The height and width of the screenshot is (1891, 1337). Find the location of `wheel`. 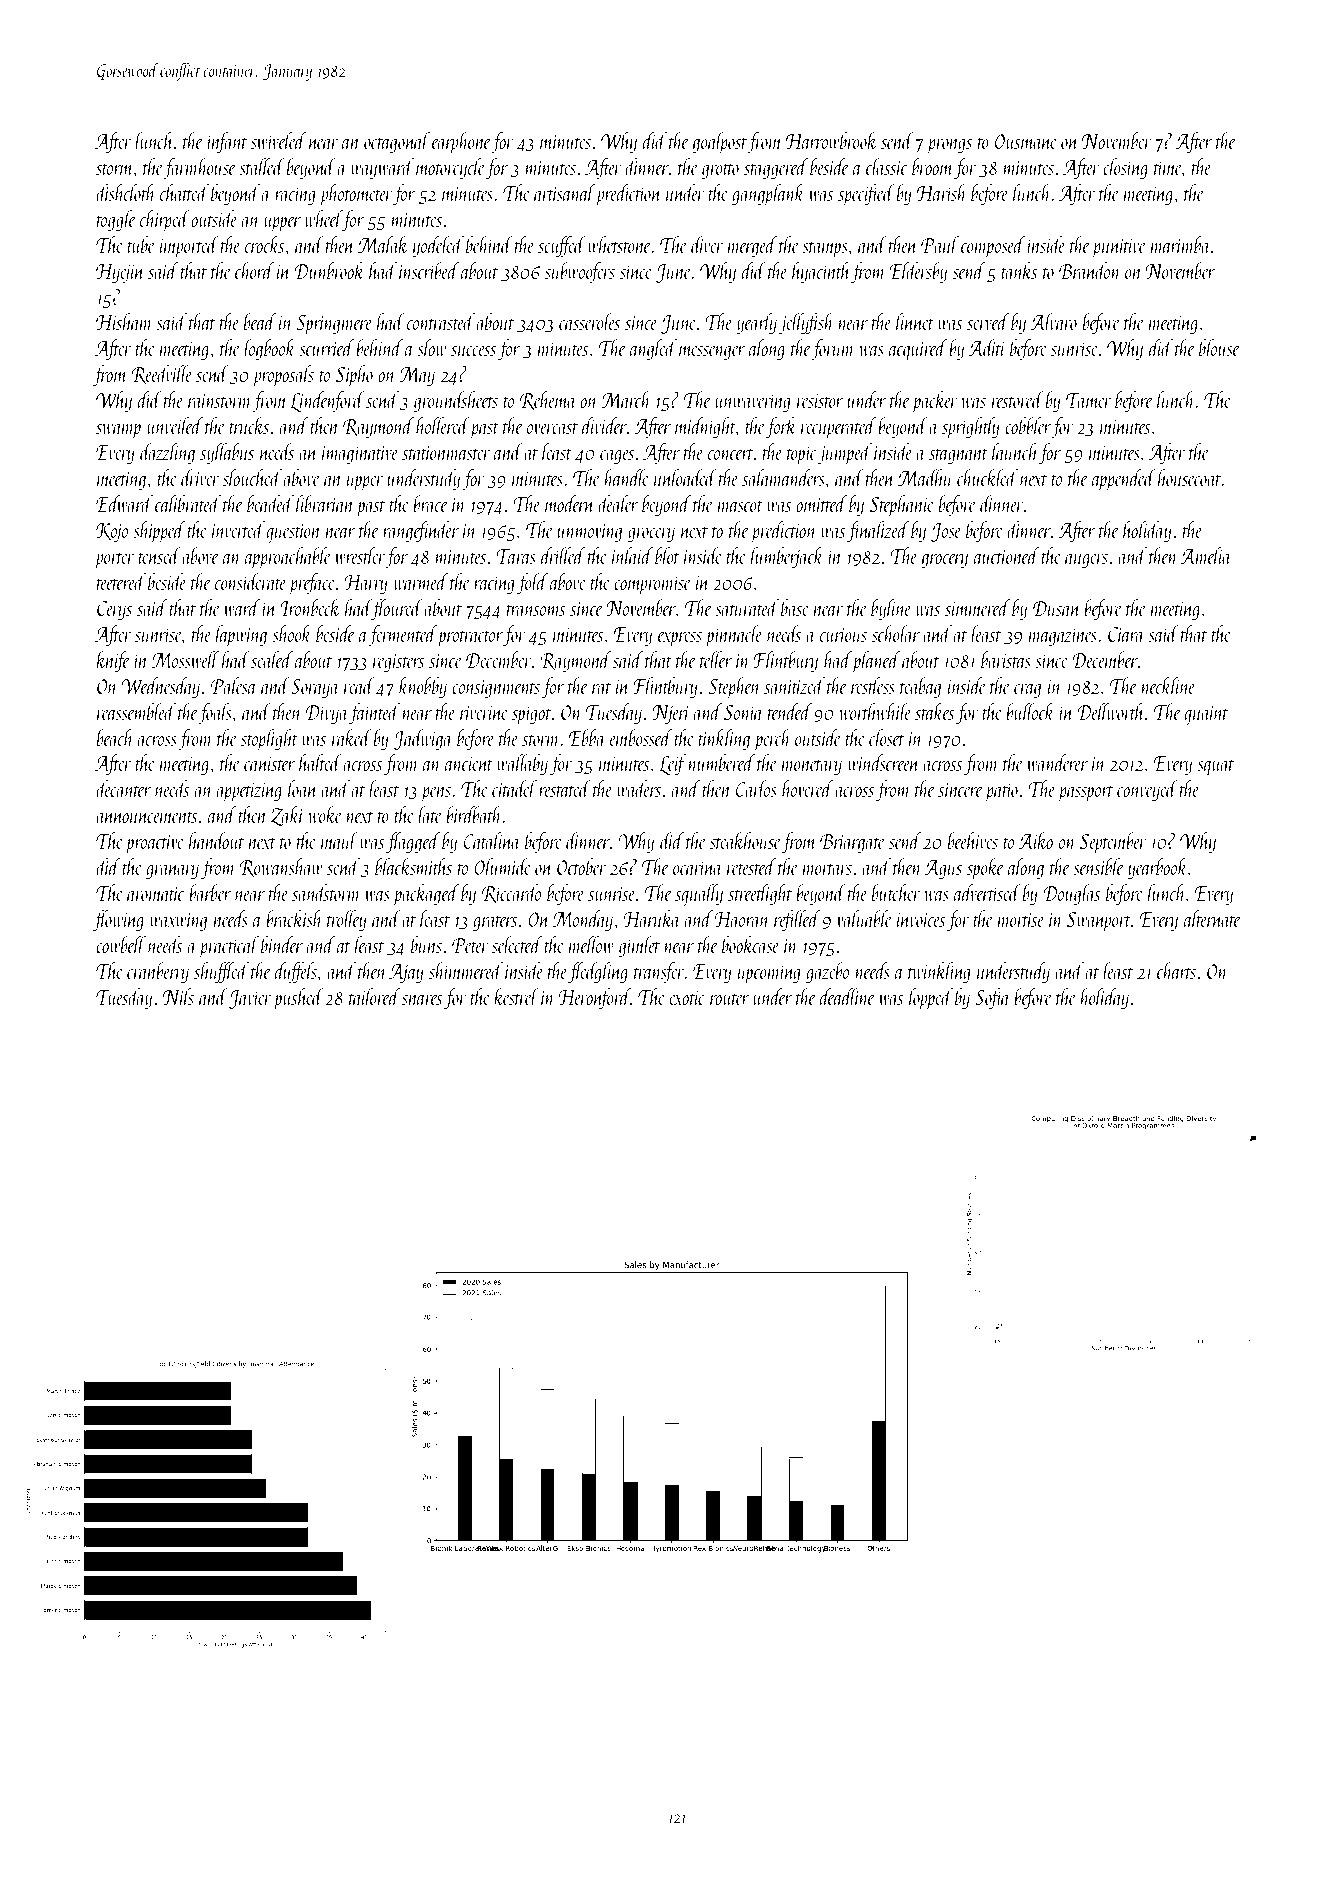

wheel is located at coordinates (323, 218).
